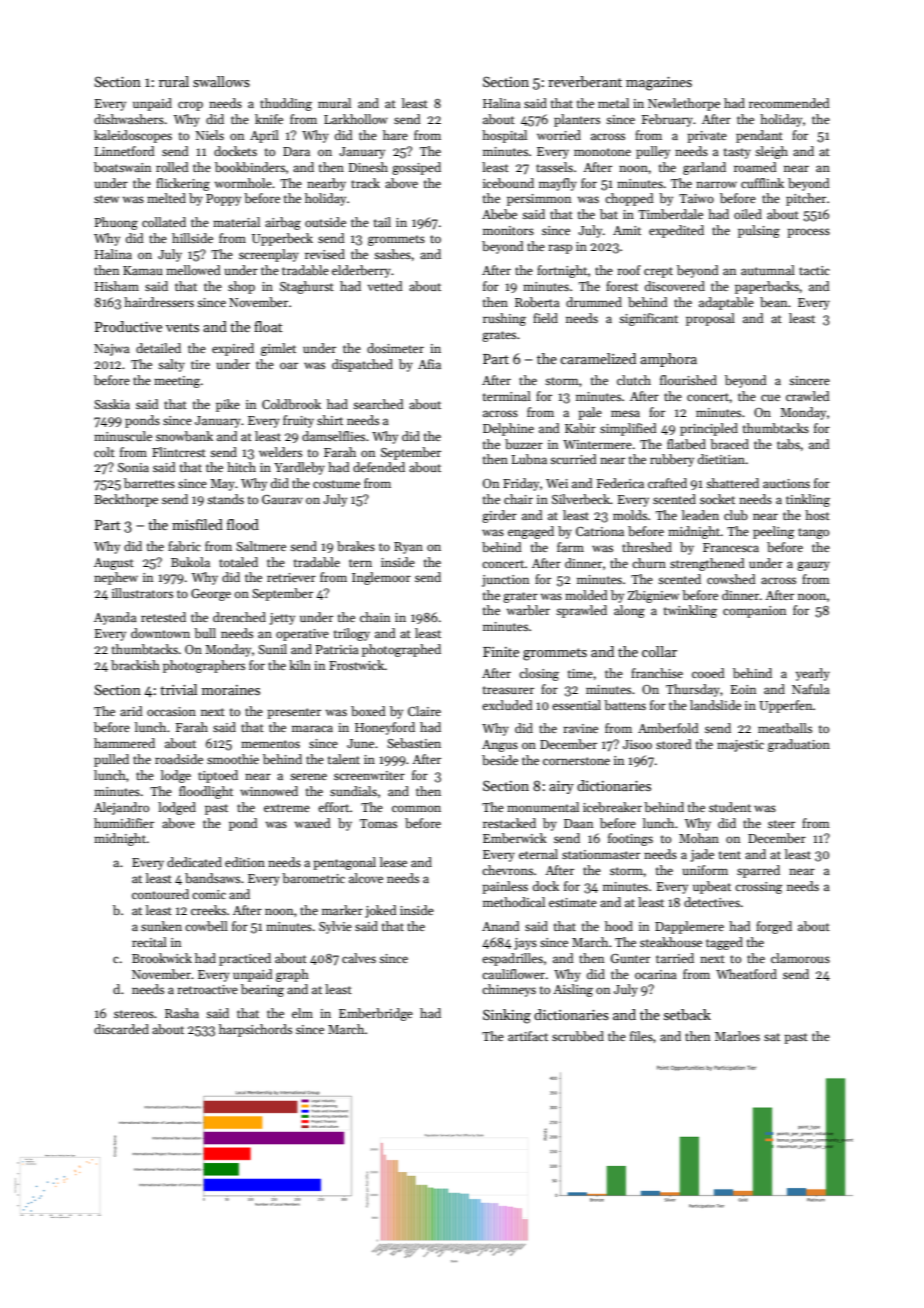 This image has height=1308, width=924. I want to click on Abebe, so click(499, 214).
